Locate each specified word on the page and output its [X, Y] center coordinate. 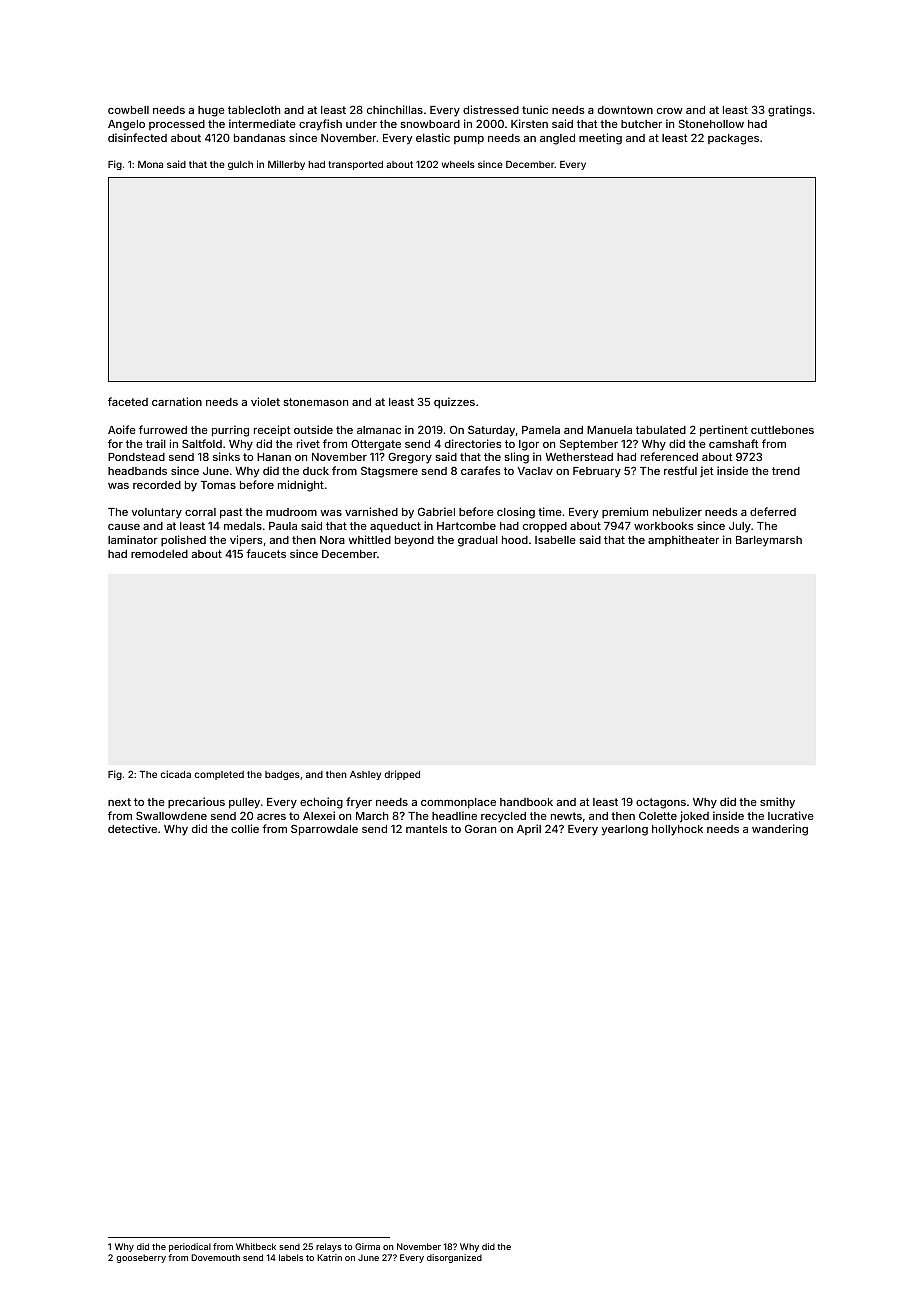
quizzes [454, 403]
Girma [367, 1246]
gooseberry [141, 1258]
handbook [526, 802]
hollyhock [677, 830]
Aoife [122, 429]
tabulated [661, 430]
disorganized [454, 1258]
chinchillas [395, 109]
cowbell [128, 110]
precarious [196, 802]
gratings [790, 111]
